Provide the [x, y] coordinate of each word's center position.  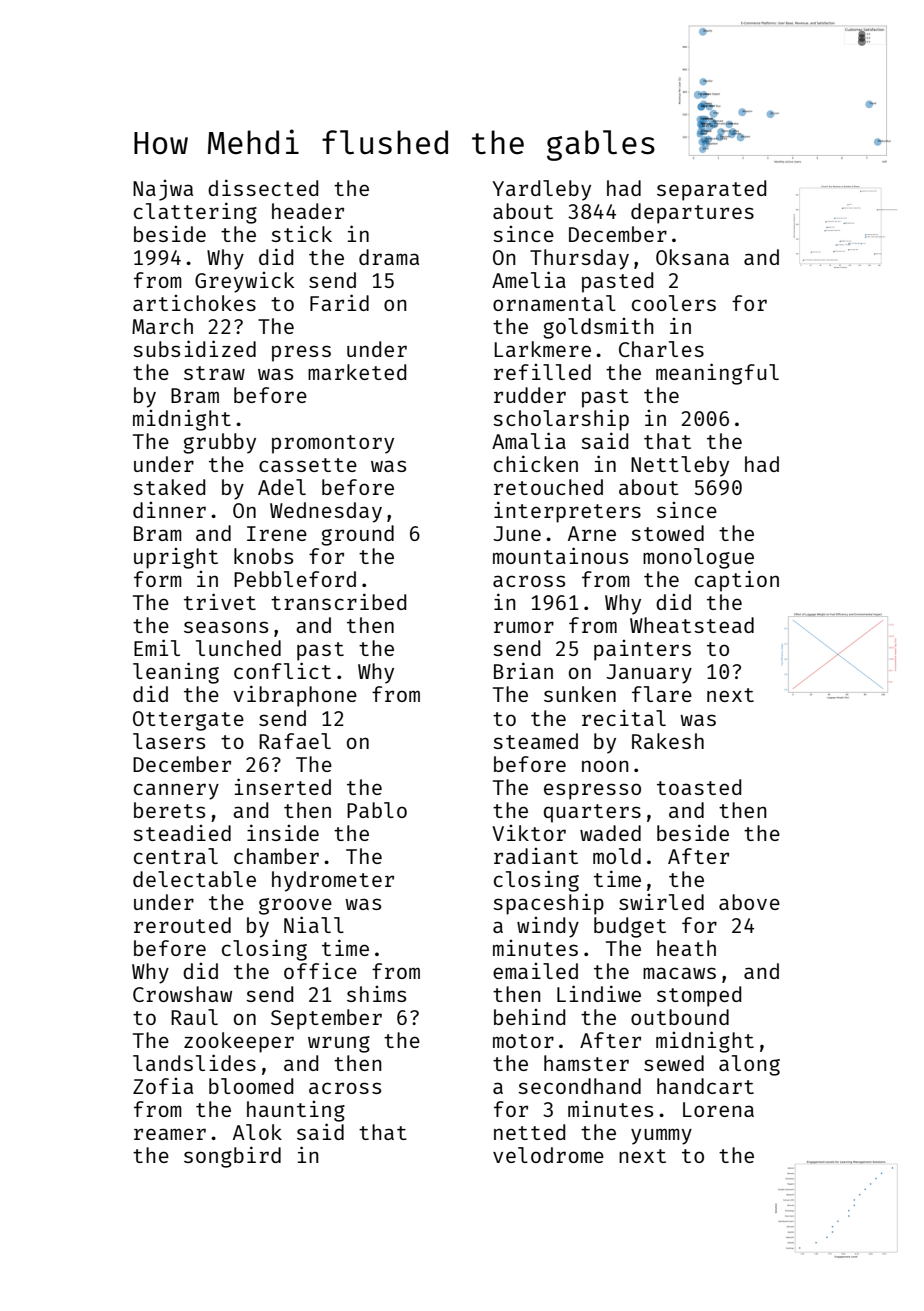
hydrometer [333, 881]
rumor [524, 627]
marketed [357, 372]
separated [711, 190]
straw [214, 373]
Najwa [163, 190]
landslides [194, 1062]
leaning [176, 673]
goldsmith [598, 328]
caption [737, 581]
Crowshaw [182, 994]
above [749, 902]
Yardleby [541, 190]
